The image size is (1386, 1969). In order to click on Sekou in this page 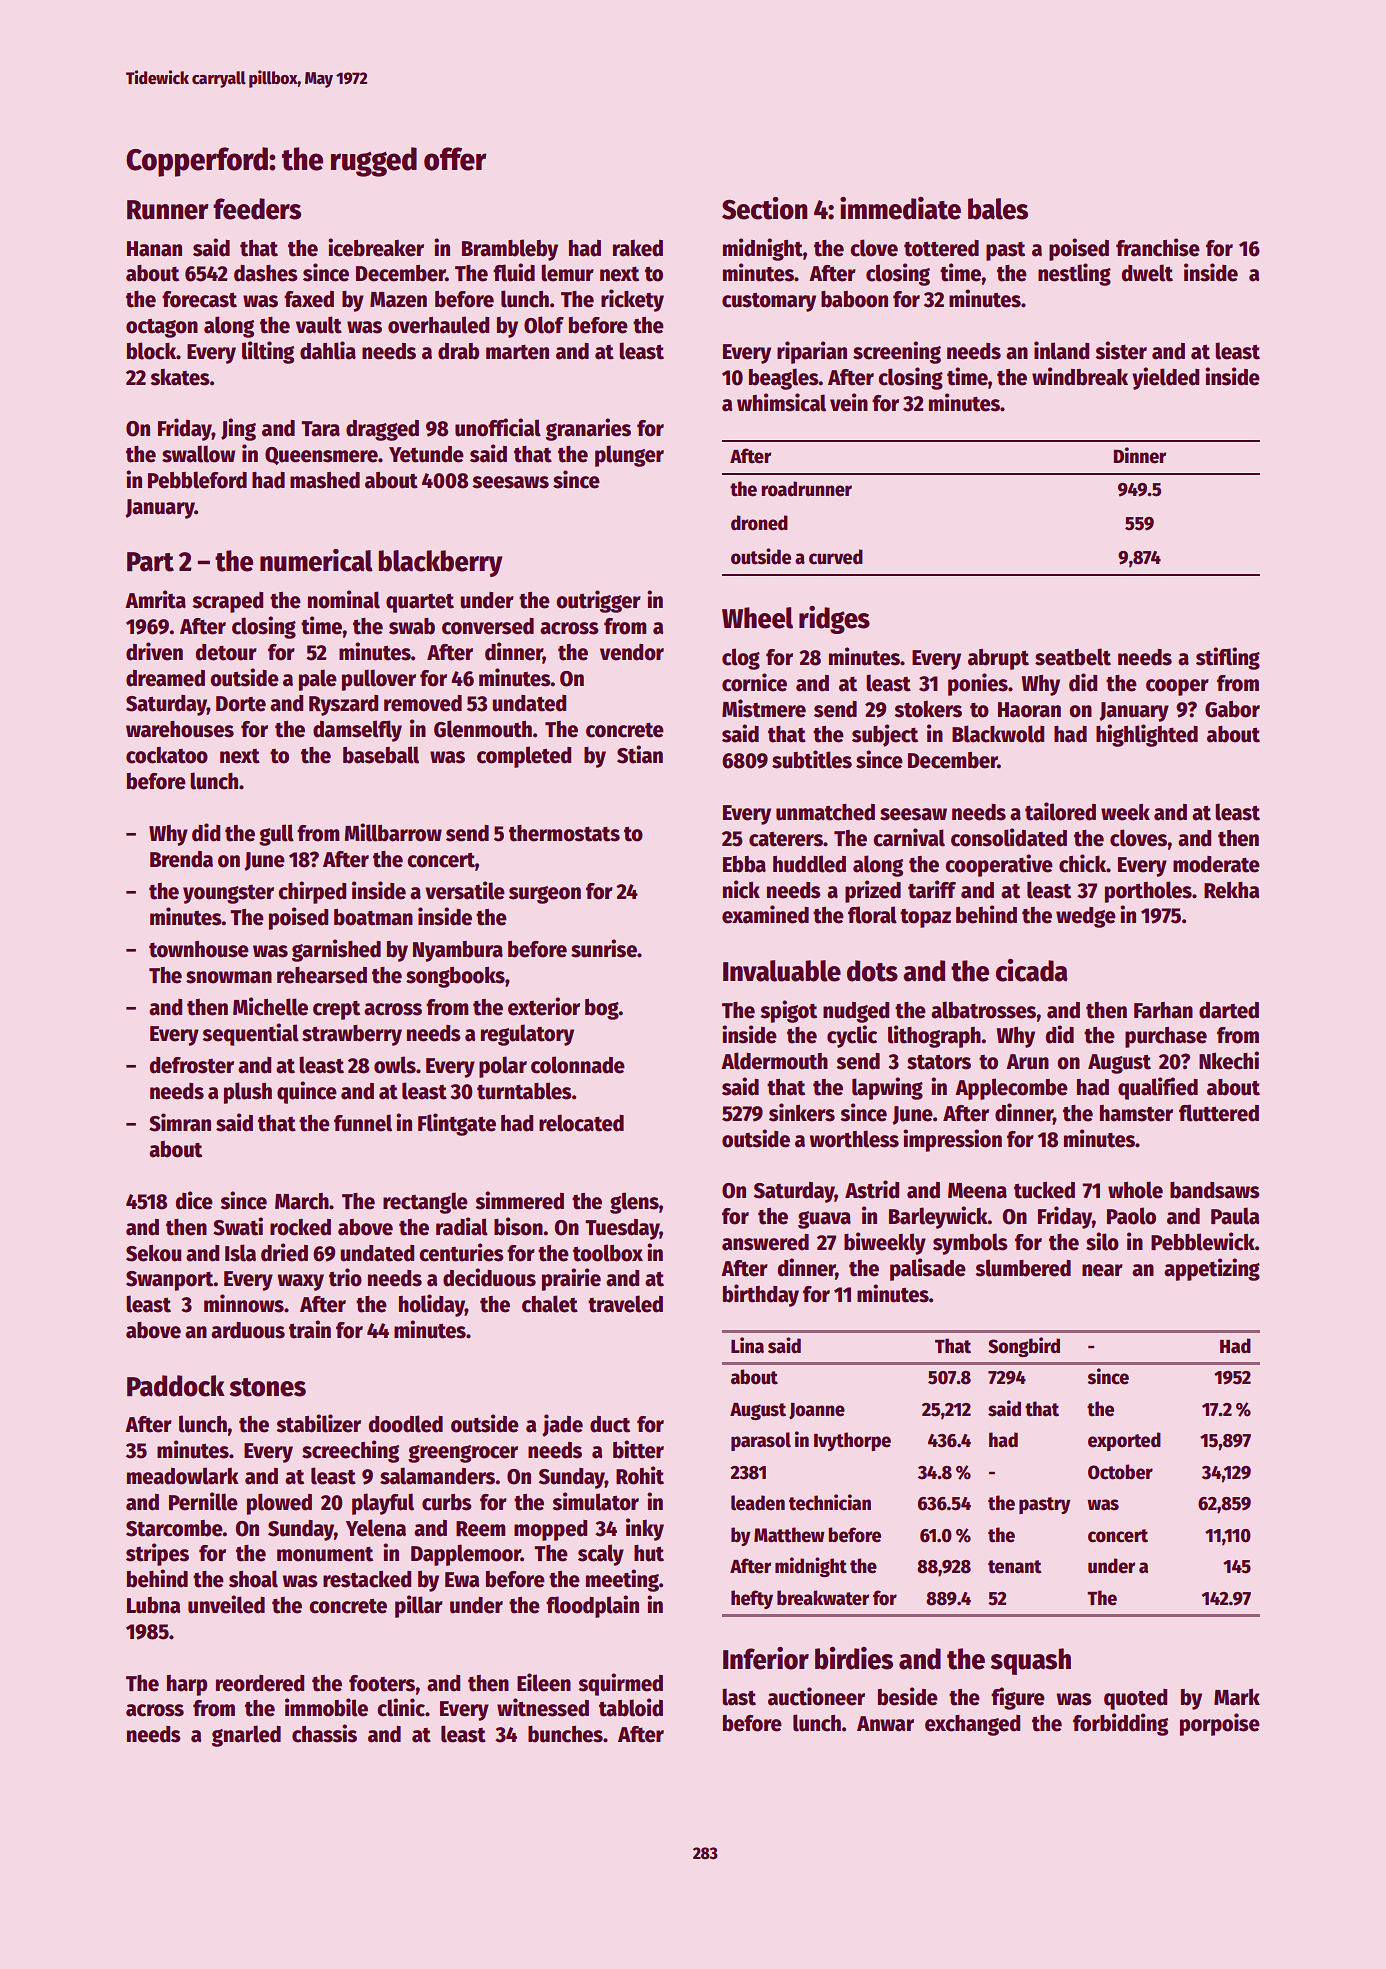, I will do `click(154, 1253)`.
